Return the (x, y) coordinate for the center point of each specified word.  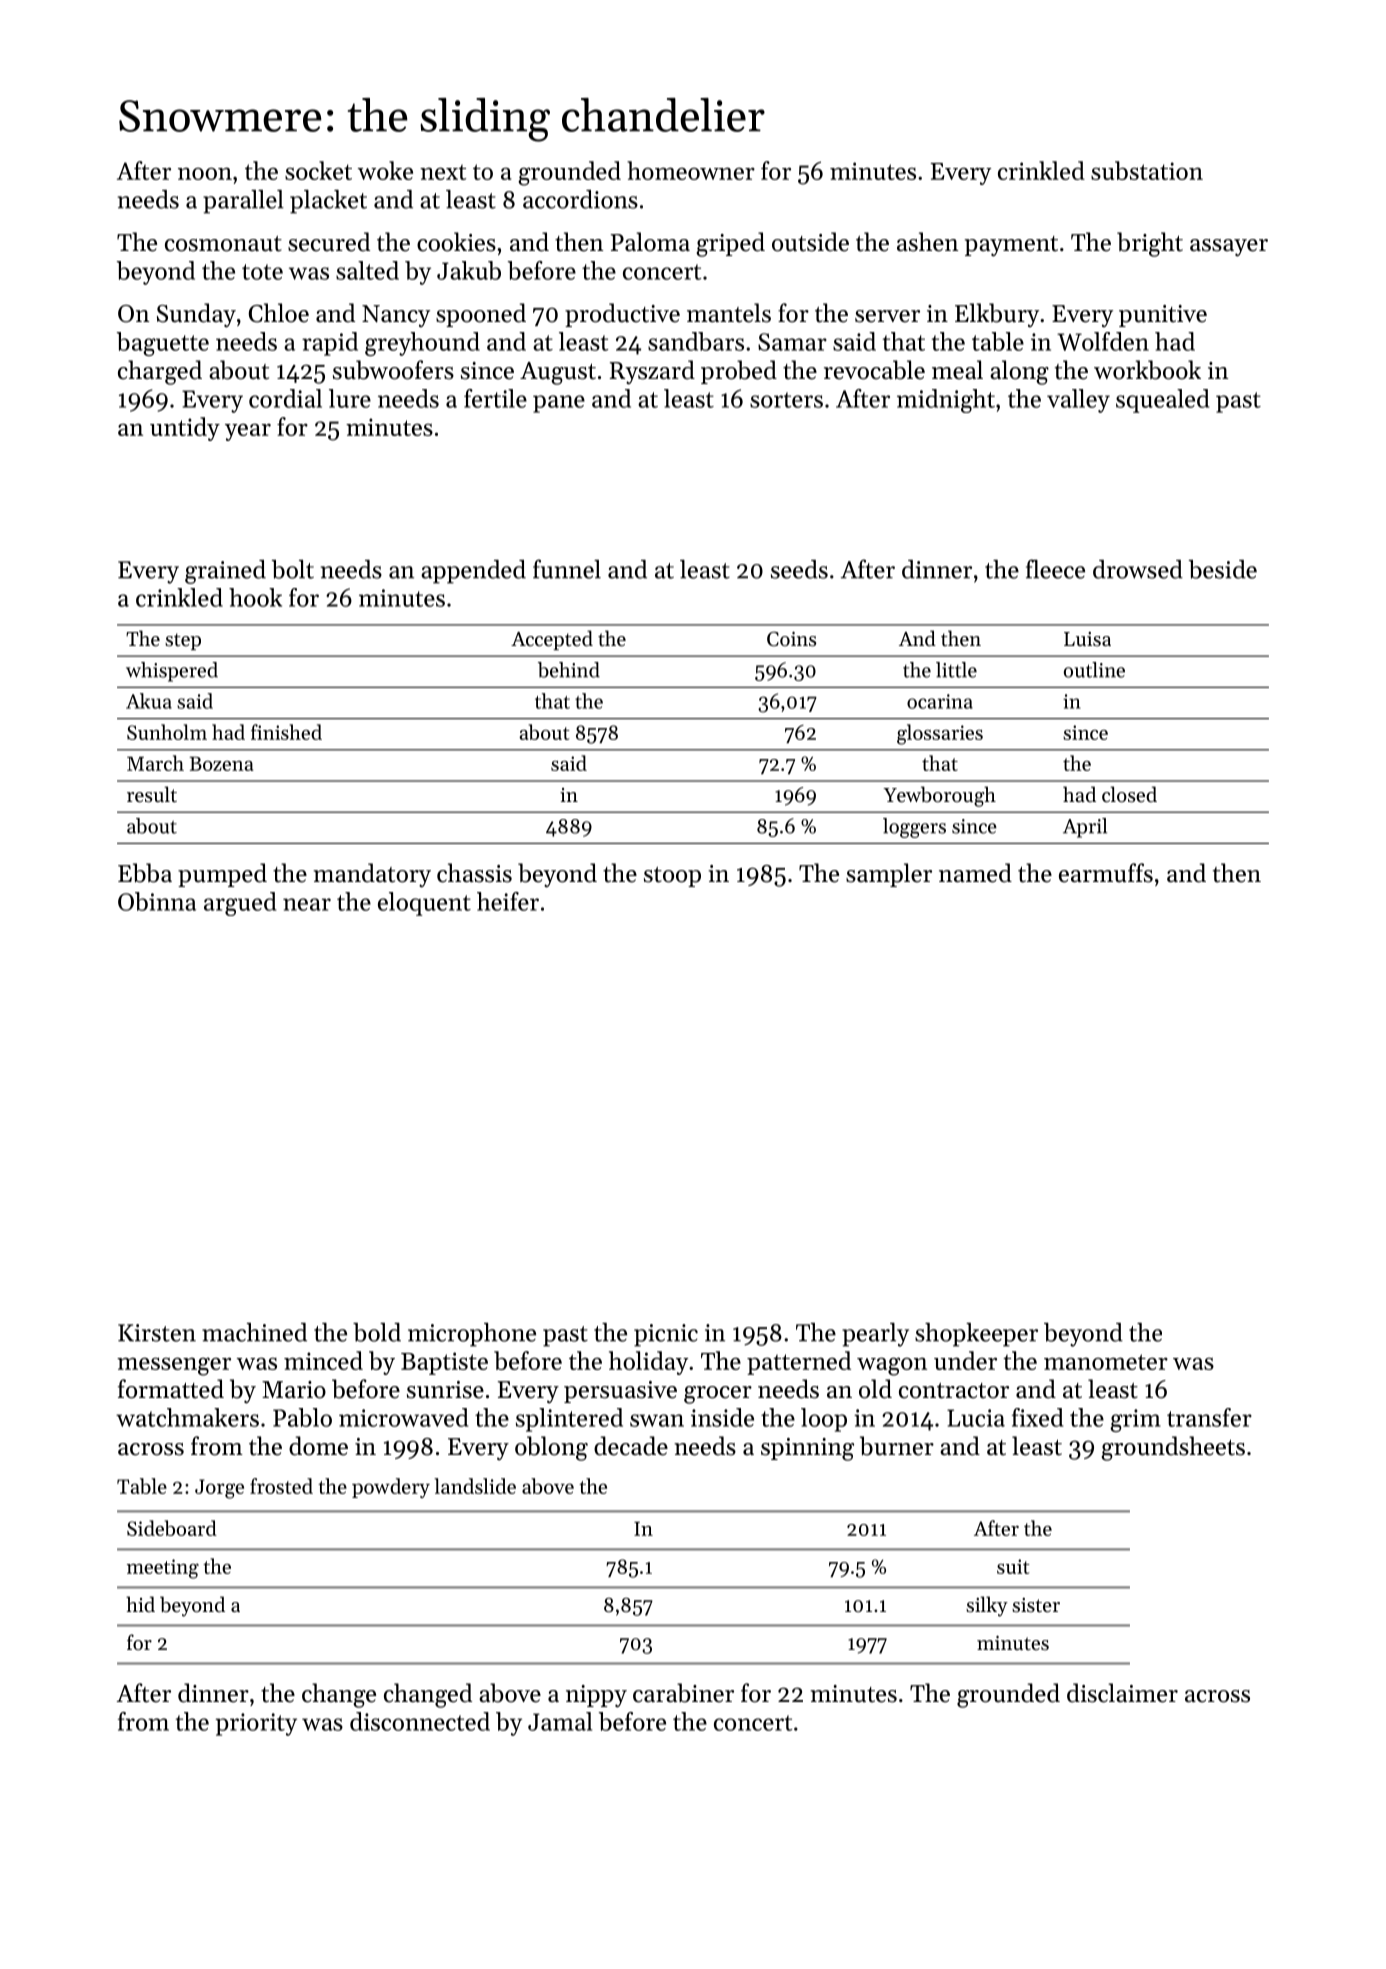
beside (1223, 569)
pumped (222, 875)
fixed (1037, 1417)
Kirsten (157, 1333)
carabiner (683, 1693)
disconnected (420, 1721)
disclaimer (1122, 1693)
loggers (914, 828)
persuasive (620, 1392)
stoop (672, 877)
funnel (567, 569)
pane (559, 404)
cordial (285, 398)
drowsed (1138, 569)
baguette (163, 344)
